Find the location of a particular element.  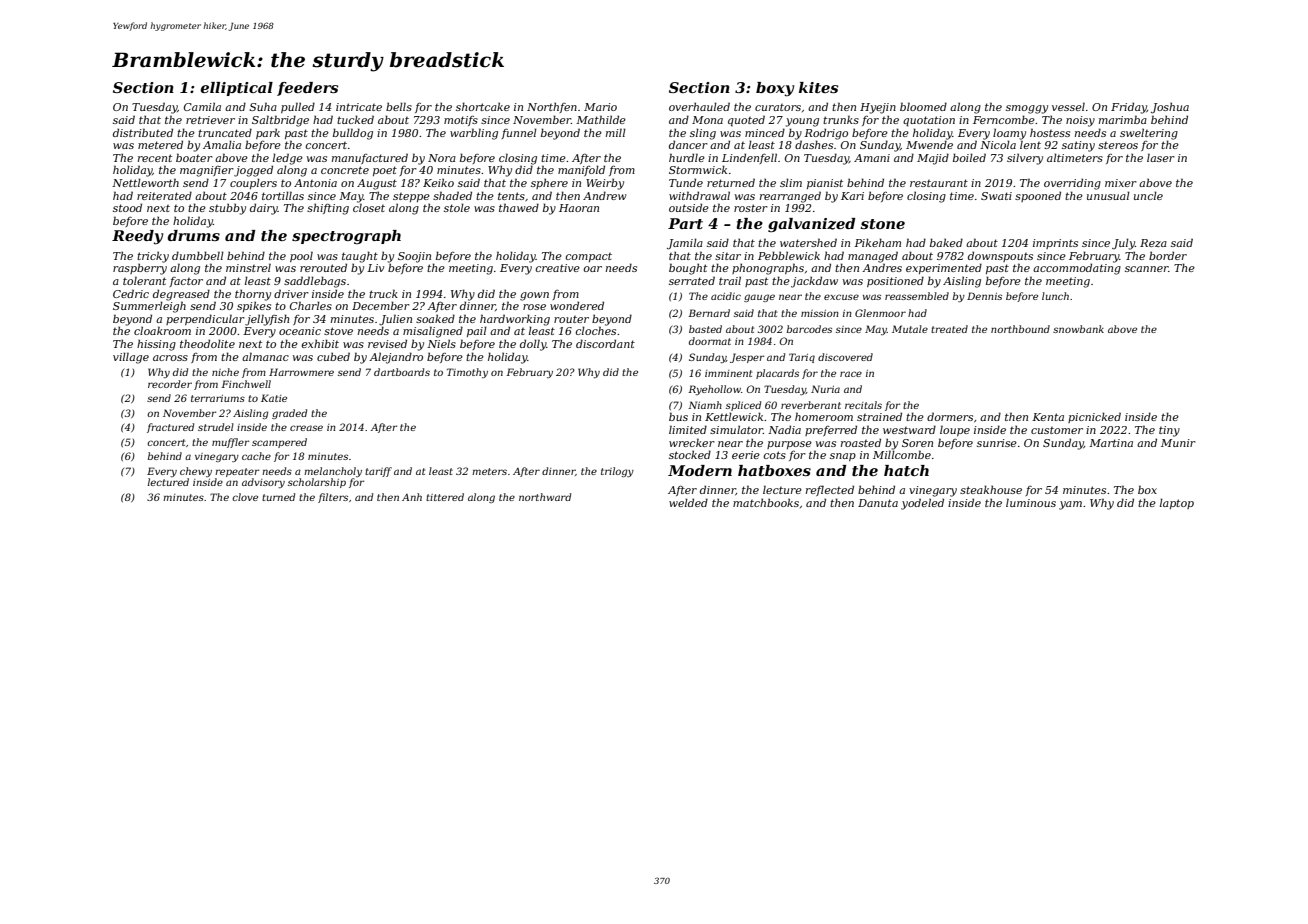

Reedy is located at coordinates (137, 237).
